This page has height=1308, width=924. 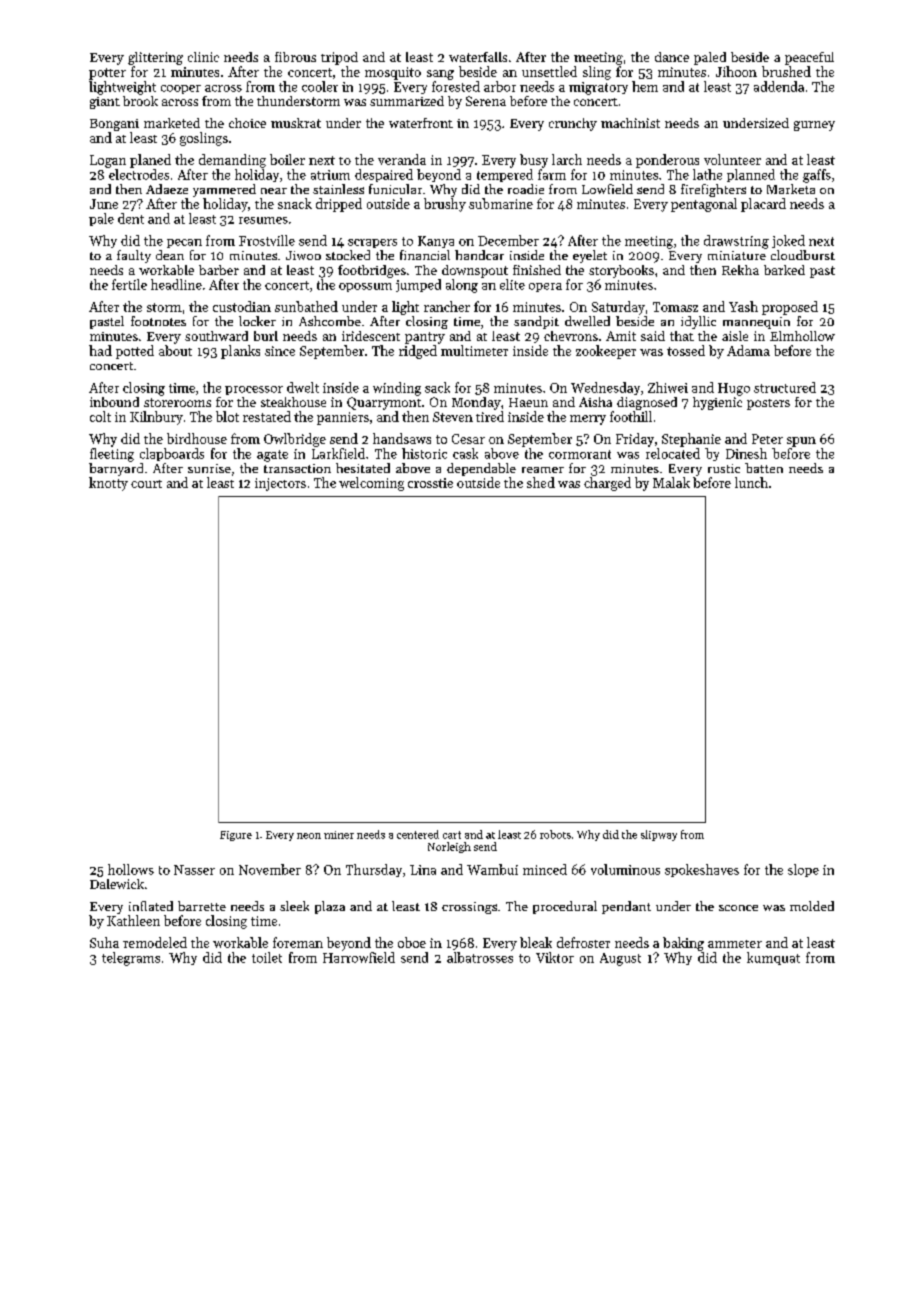 What do you see at coordinates (146, 484) in the page?
I see `court` at bounding box center [146, 484].
